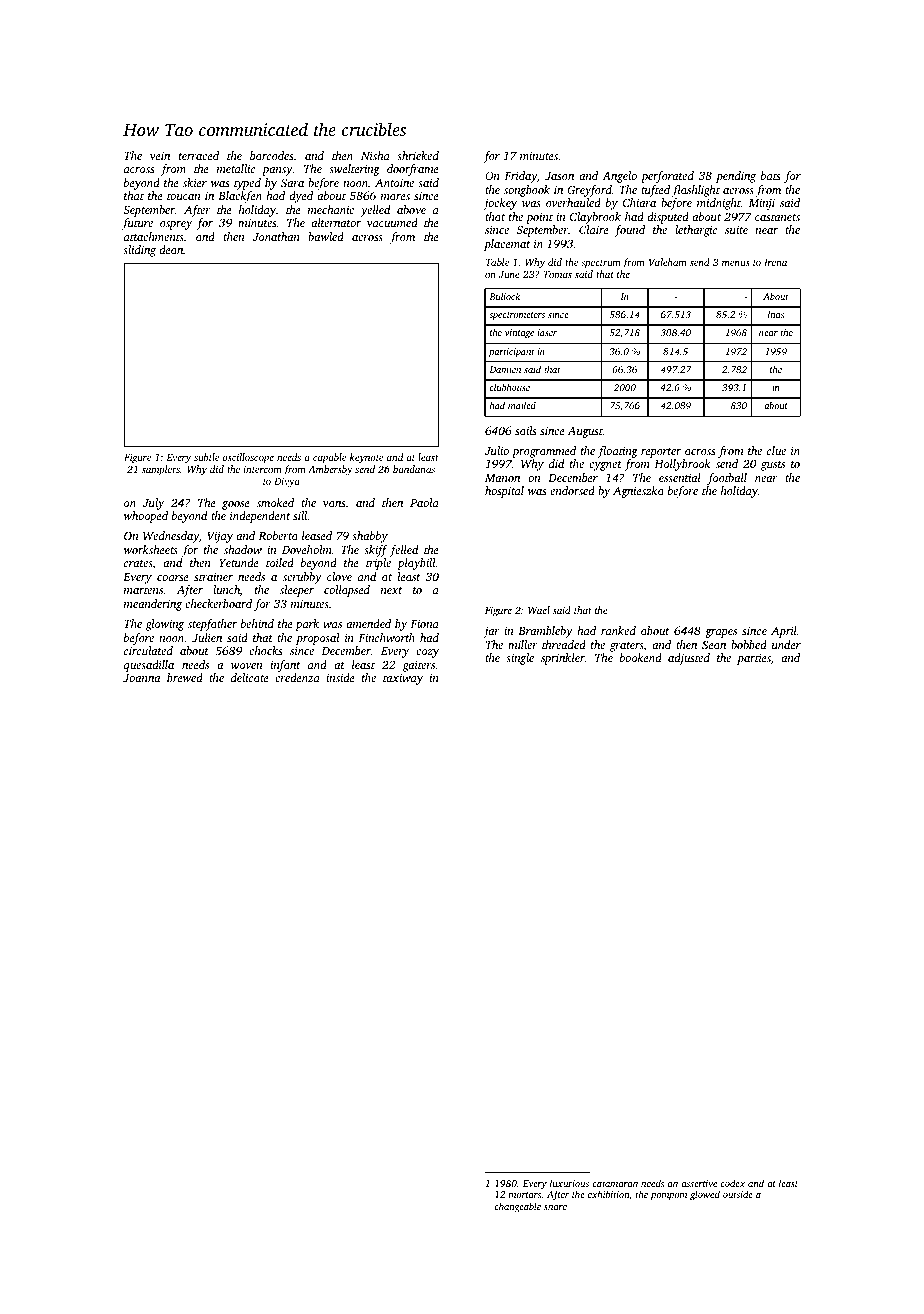 The image size is (924, 1314). I want to click on snare, so click(555, 1207).
